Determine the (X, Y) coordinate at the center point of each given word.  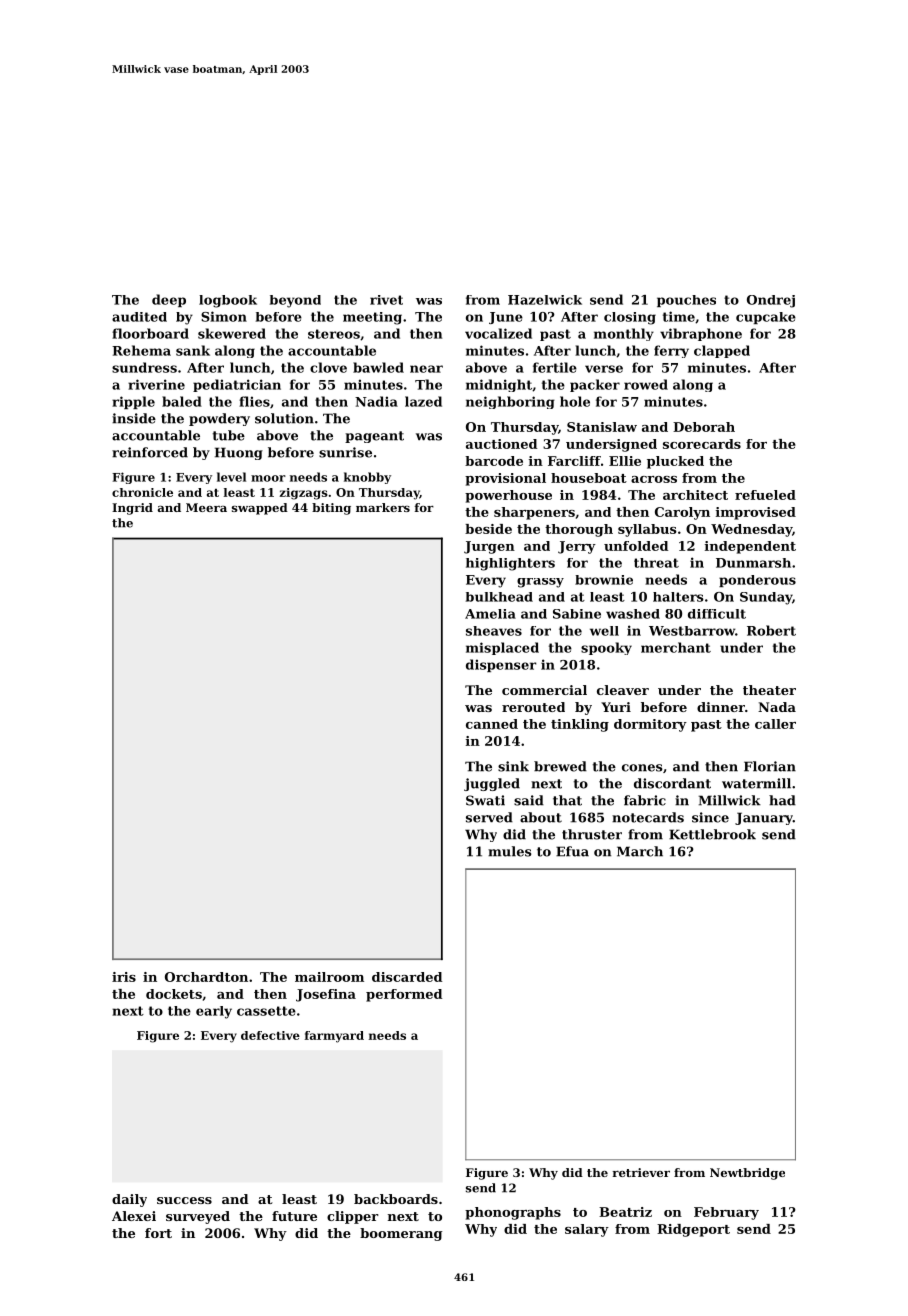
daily (129, 1200)
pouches (686, 301)
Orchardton (206, 977)
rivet (386, 300)
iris (124, 977)
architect (695, 495)
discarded (407, 977)
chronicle (142, 492)
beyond (295, 301)
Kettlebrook (712, 834)
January (764, 818)
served (489, 817)
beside (488, 529)
